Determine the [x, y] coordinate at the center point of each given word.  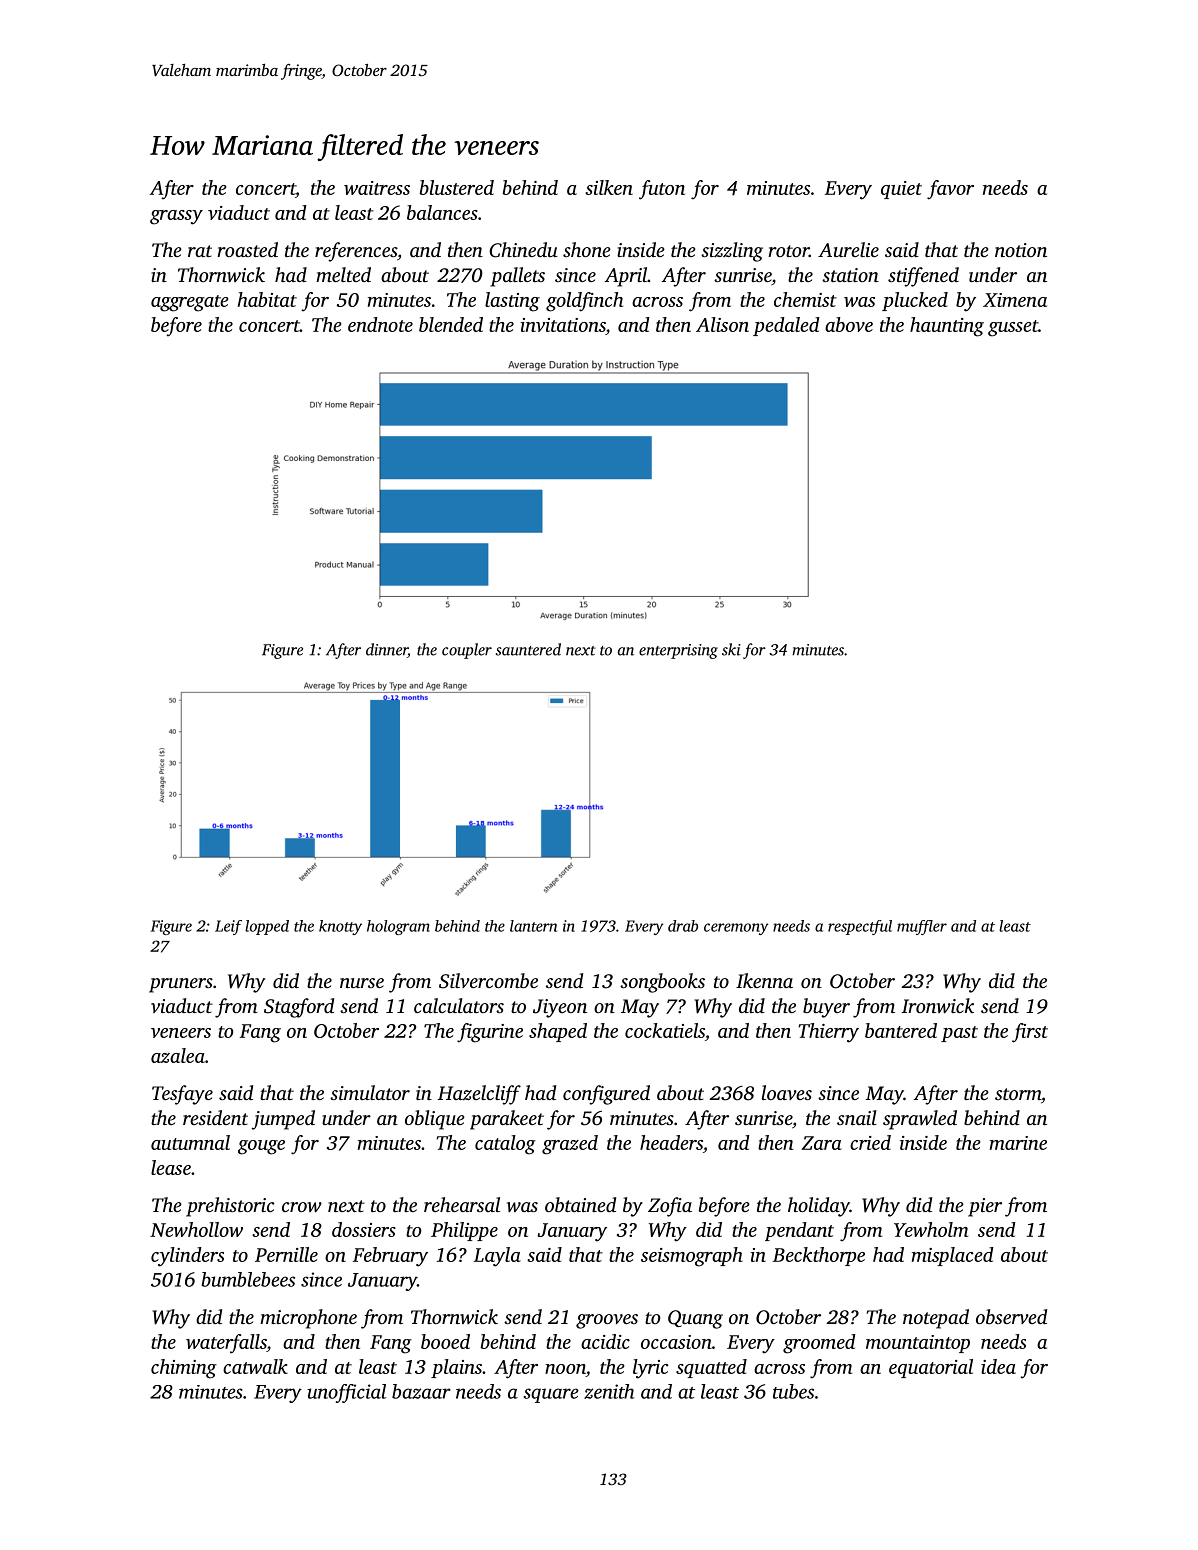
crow [302, 1207]
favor [950, 190]
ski [731, 649]
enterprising [678, 651]
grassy [176, 217]
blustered [456, 187]
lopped [267, 927]
